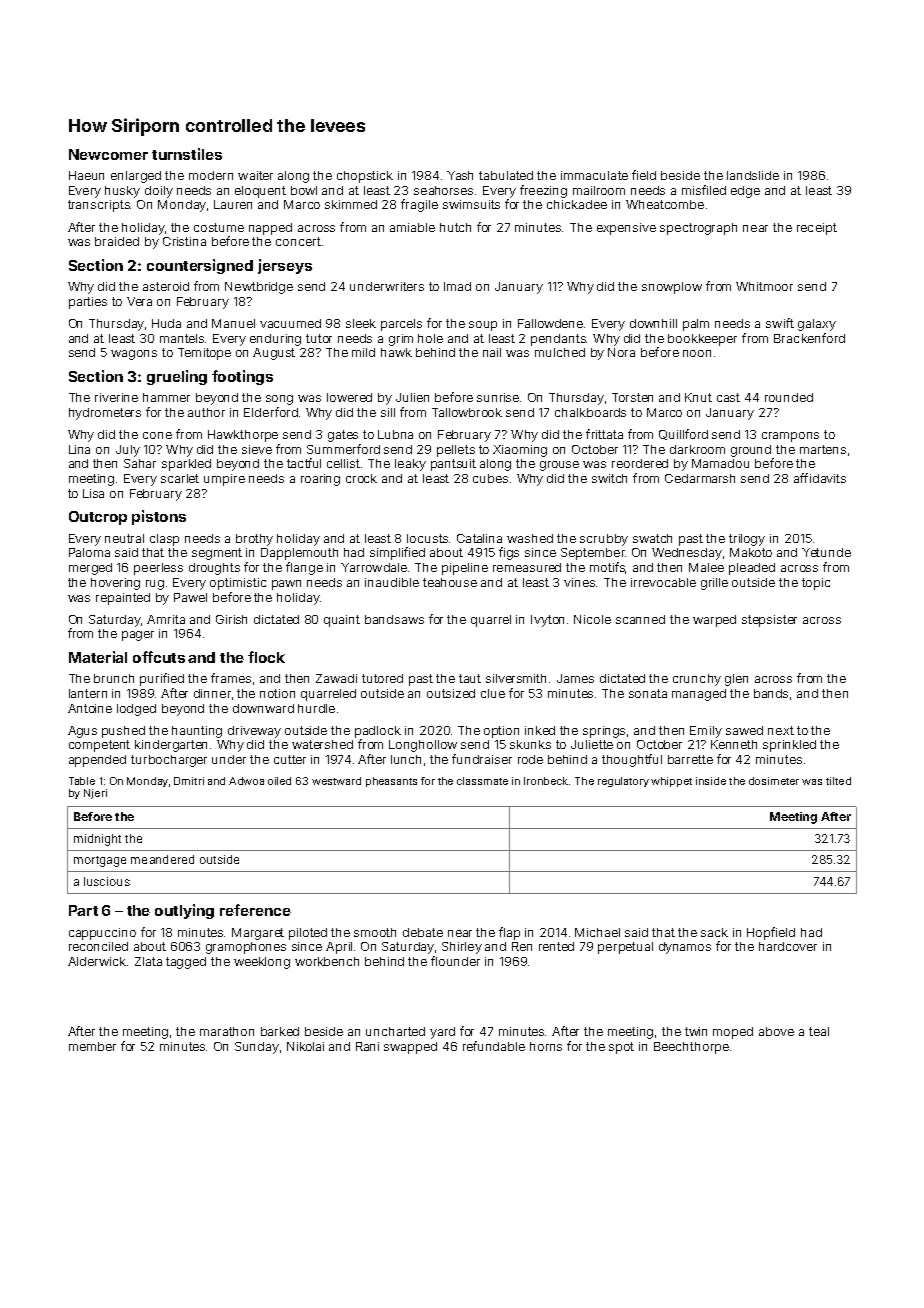  Describe the element at coordinates (460, 175) in the screenshot. I see `Yash` at that location.
